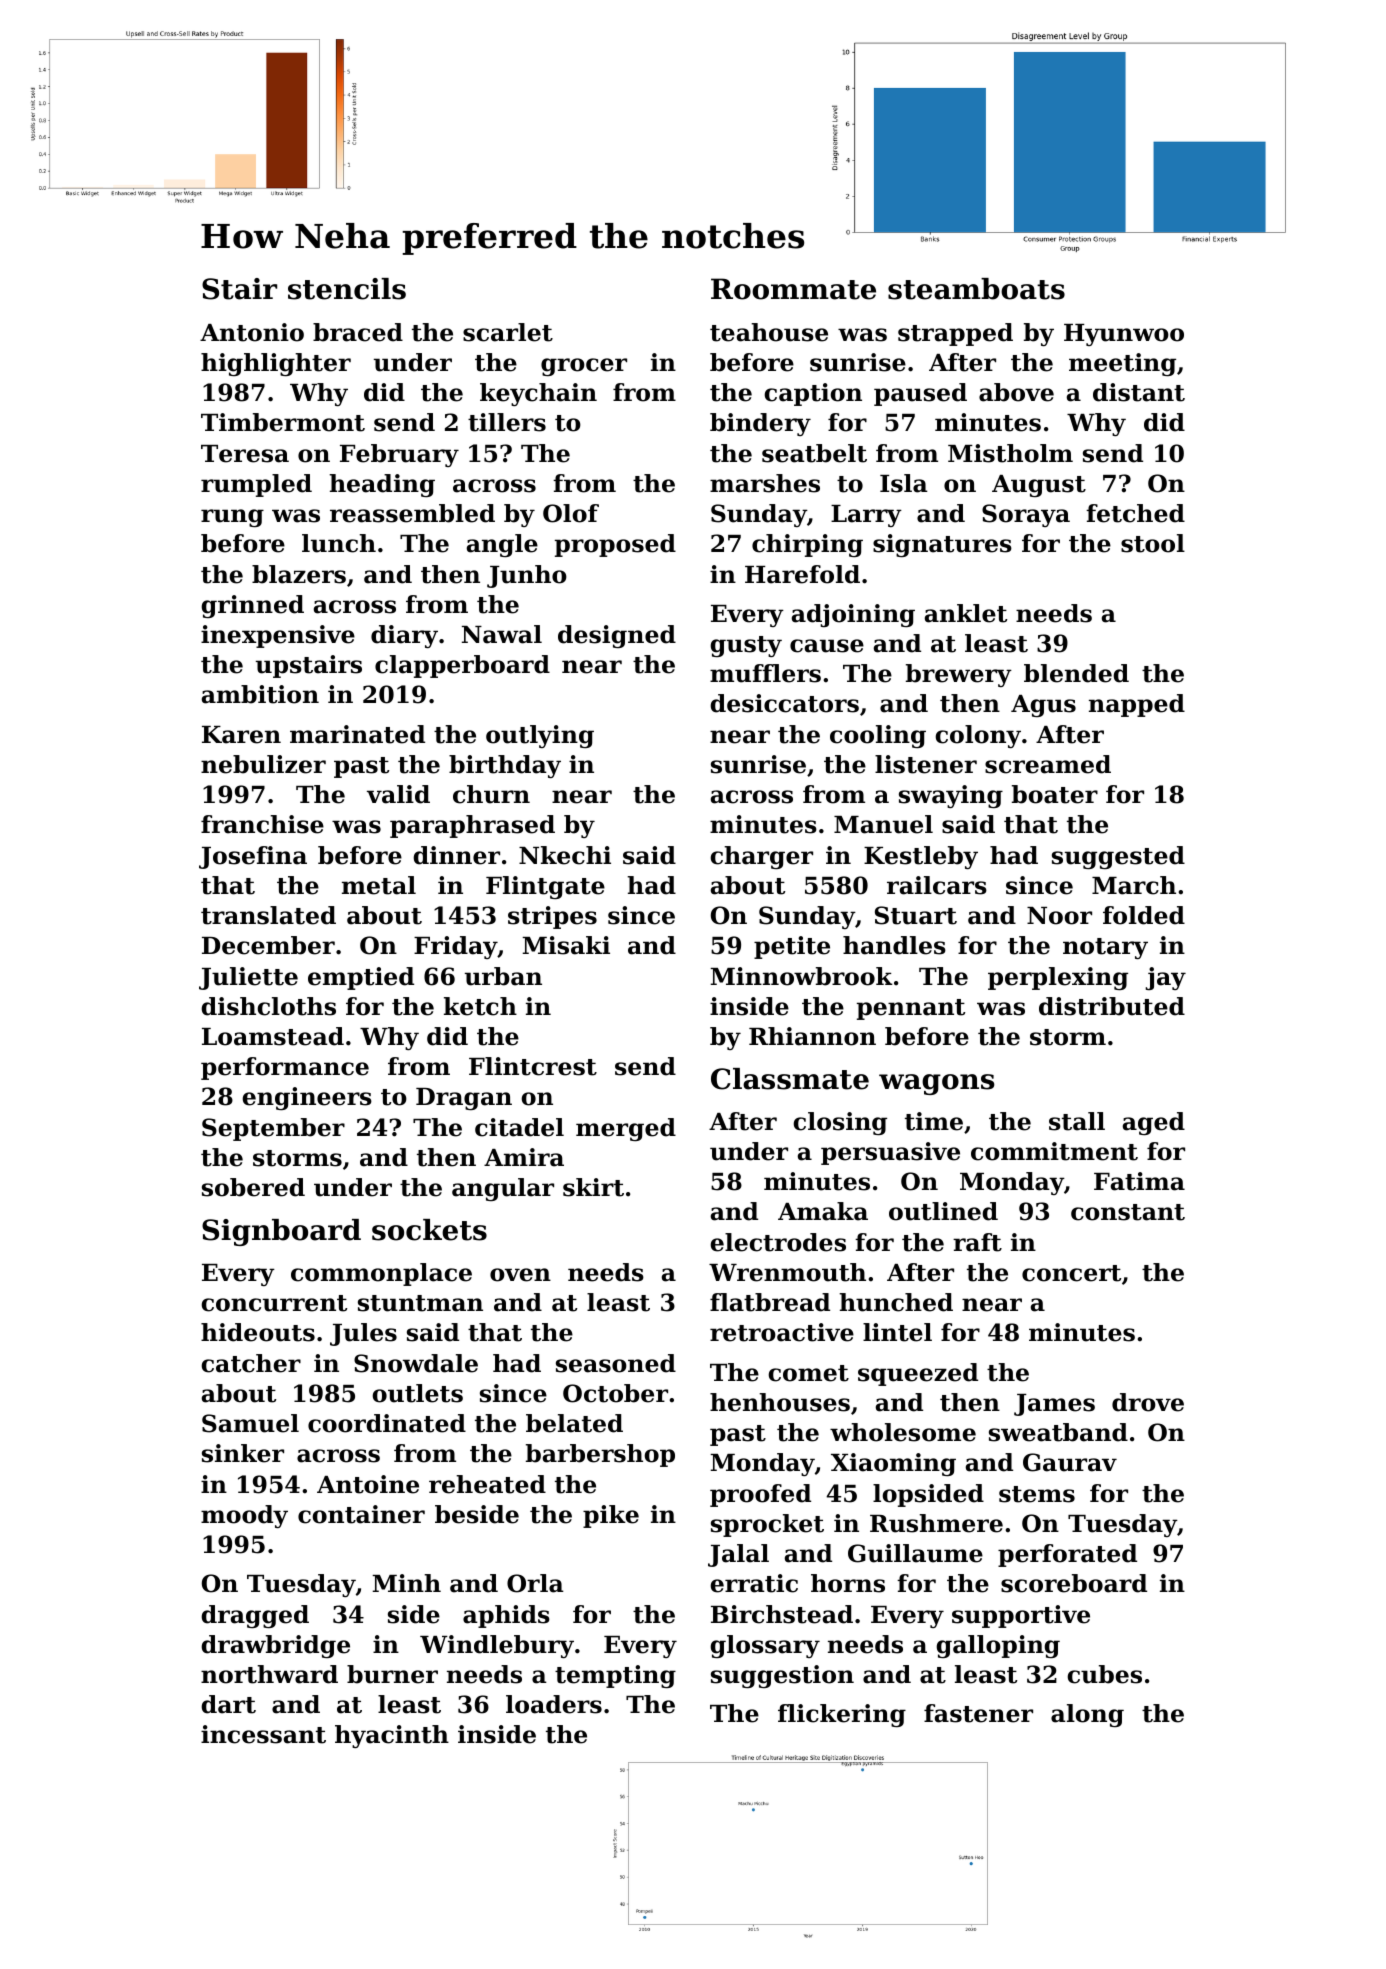 The width and height of the screenshot is (1386, 1969). I want to click on dart, so click(228, 1704).
